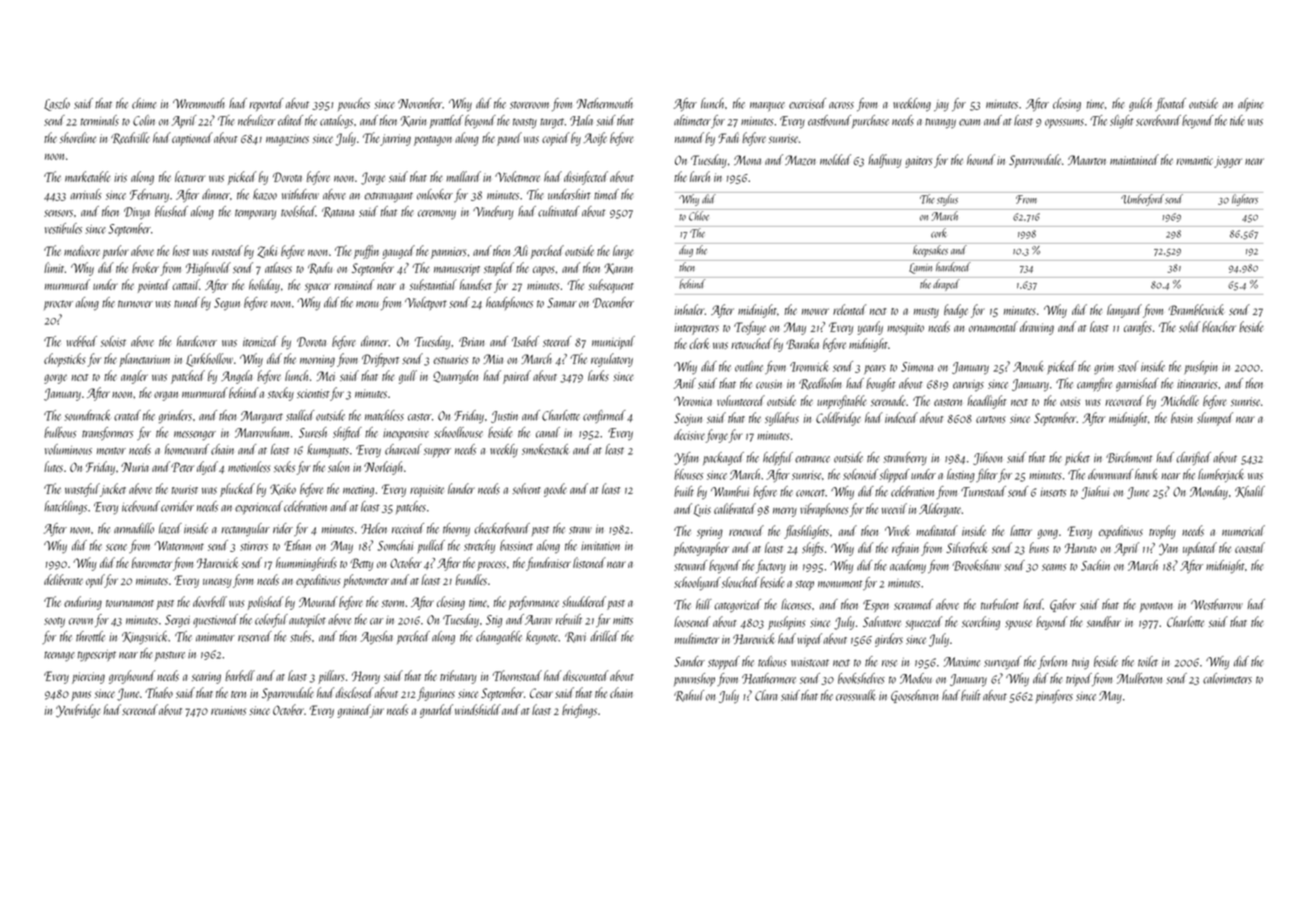 This screenshot has height=924, width=1308. I want to click on storeroom, so click(529, 105).
